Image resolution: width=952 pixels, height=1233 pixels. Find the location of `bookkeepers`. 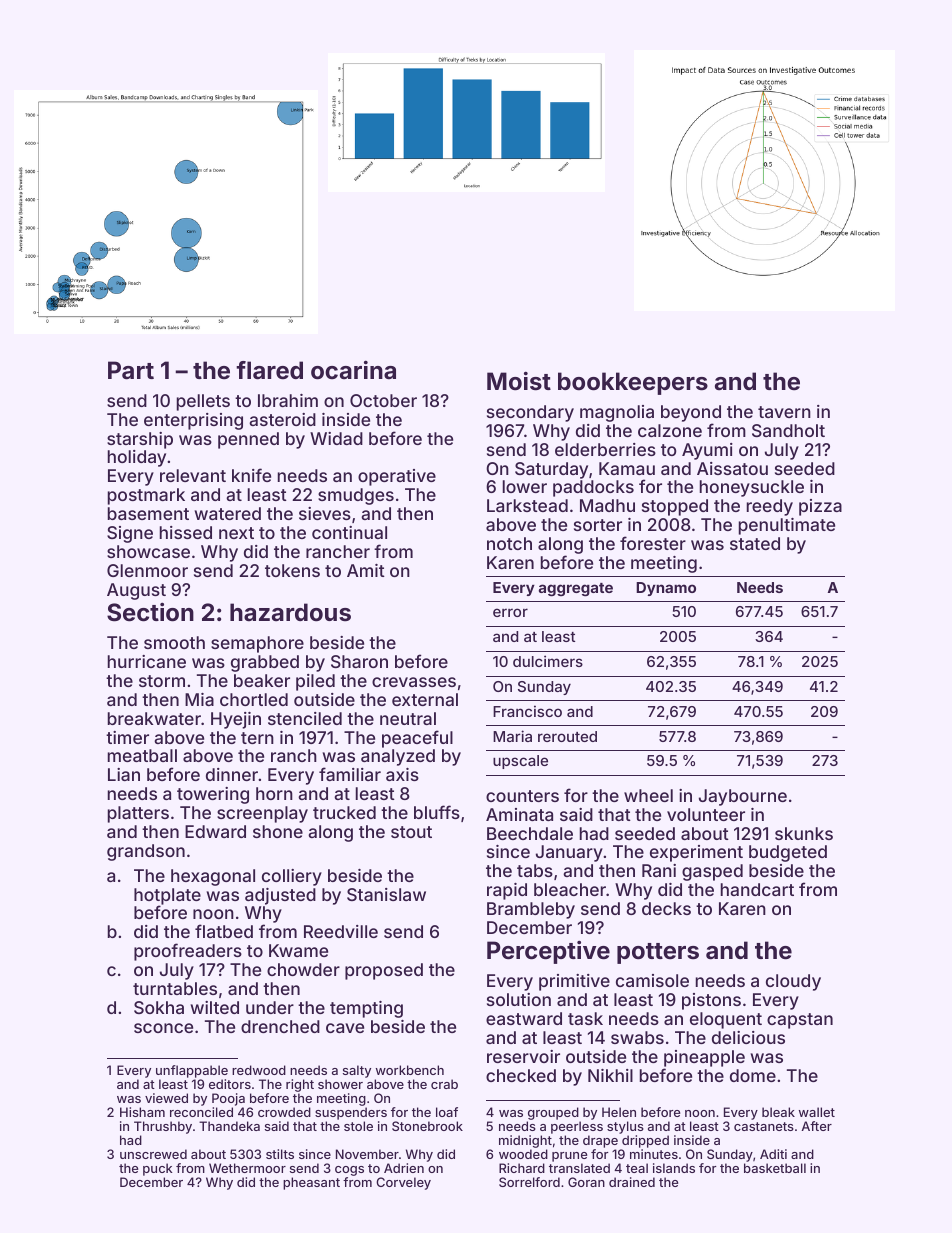

bookkeepers is located at coordinates (633, 383).
